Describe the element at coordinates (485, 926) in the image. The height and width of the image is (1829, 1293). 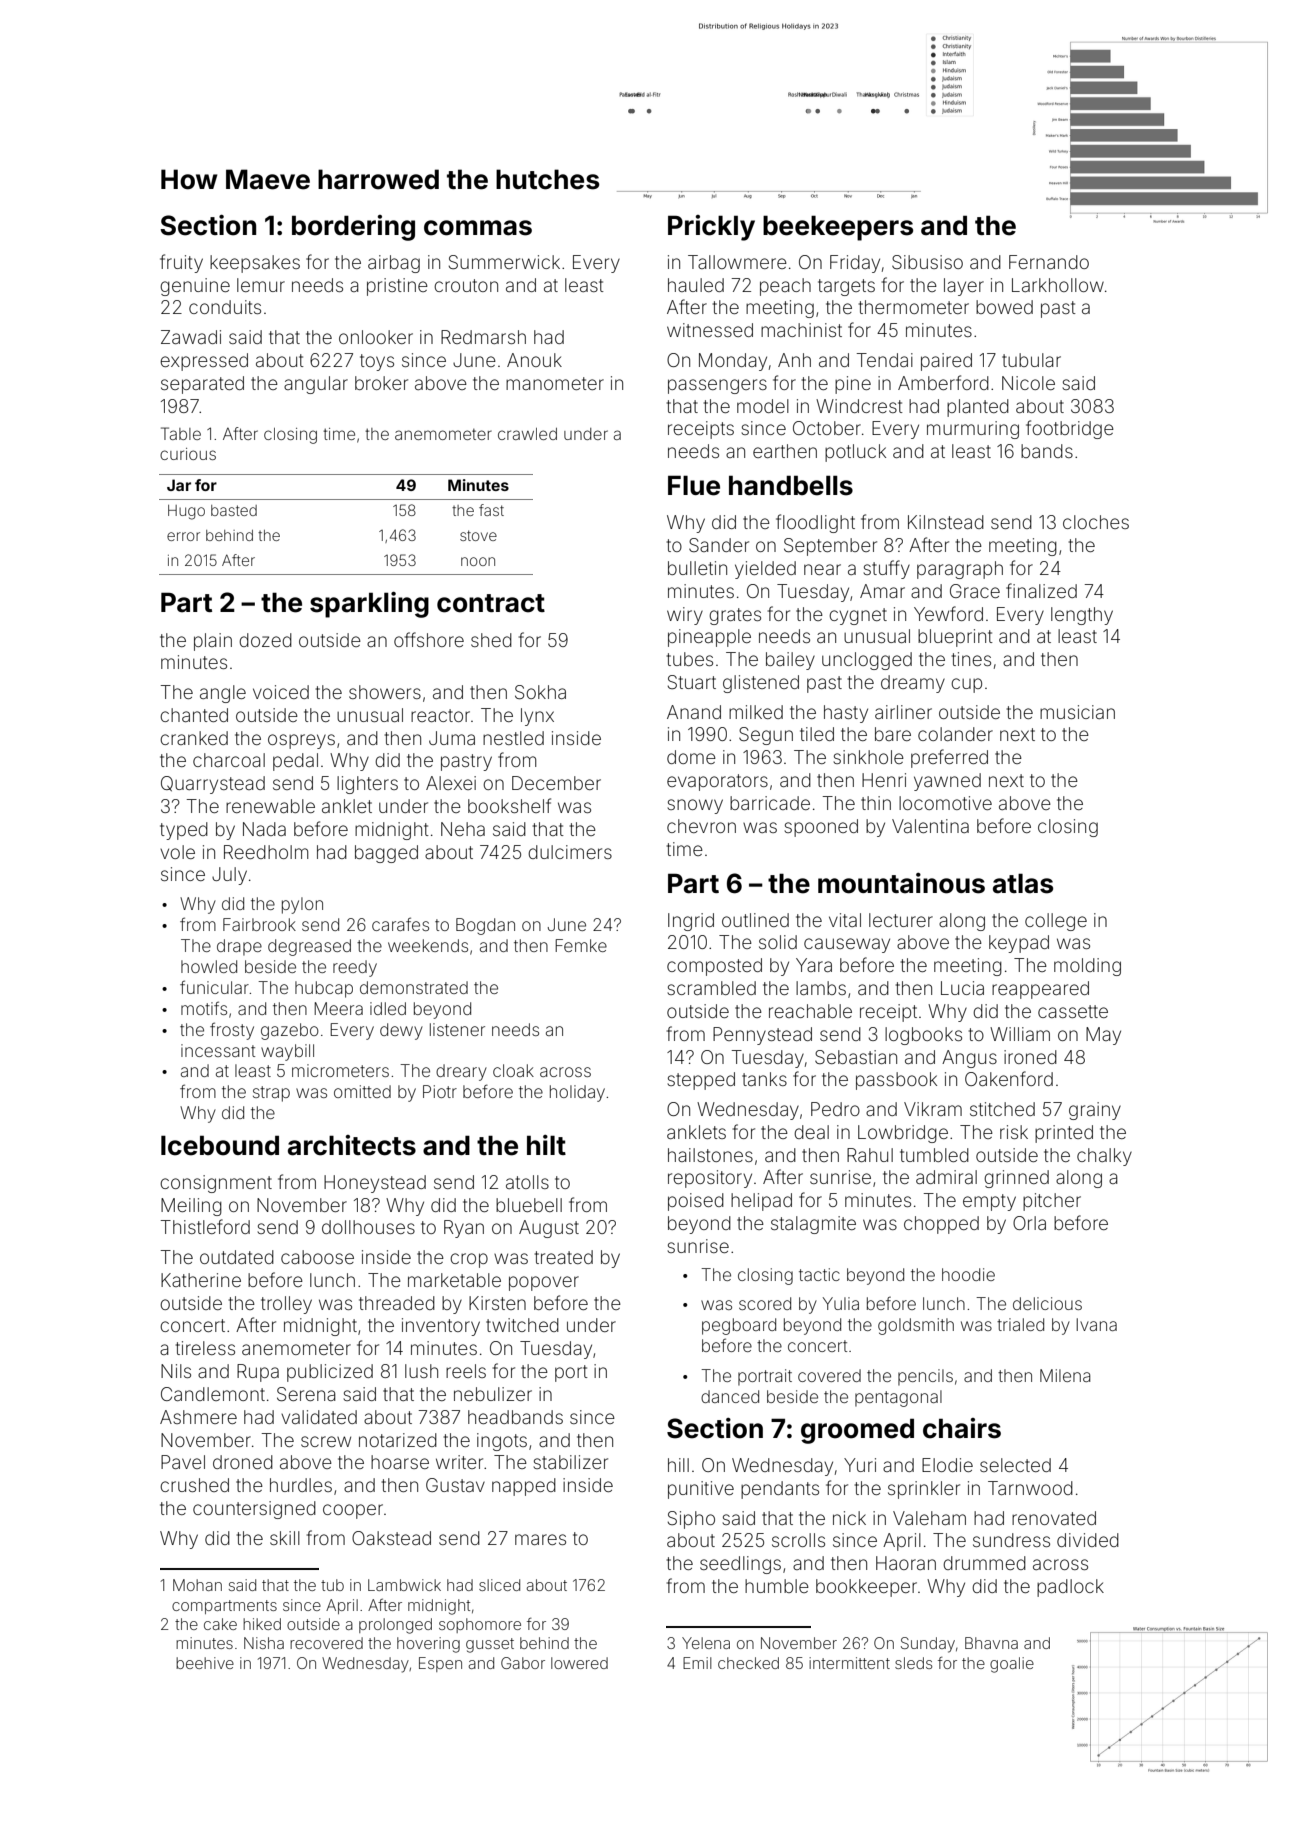
I see `Bogdan` at that location.
